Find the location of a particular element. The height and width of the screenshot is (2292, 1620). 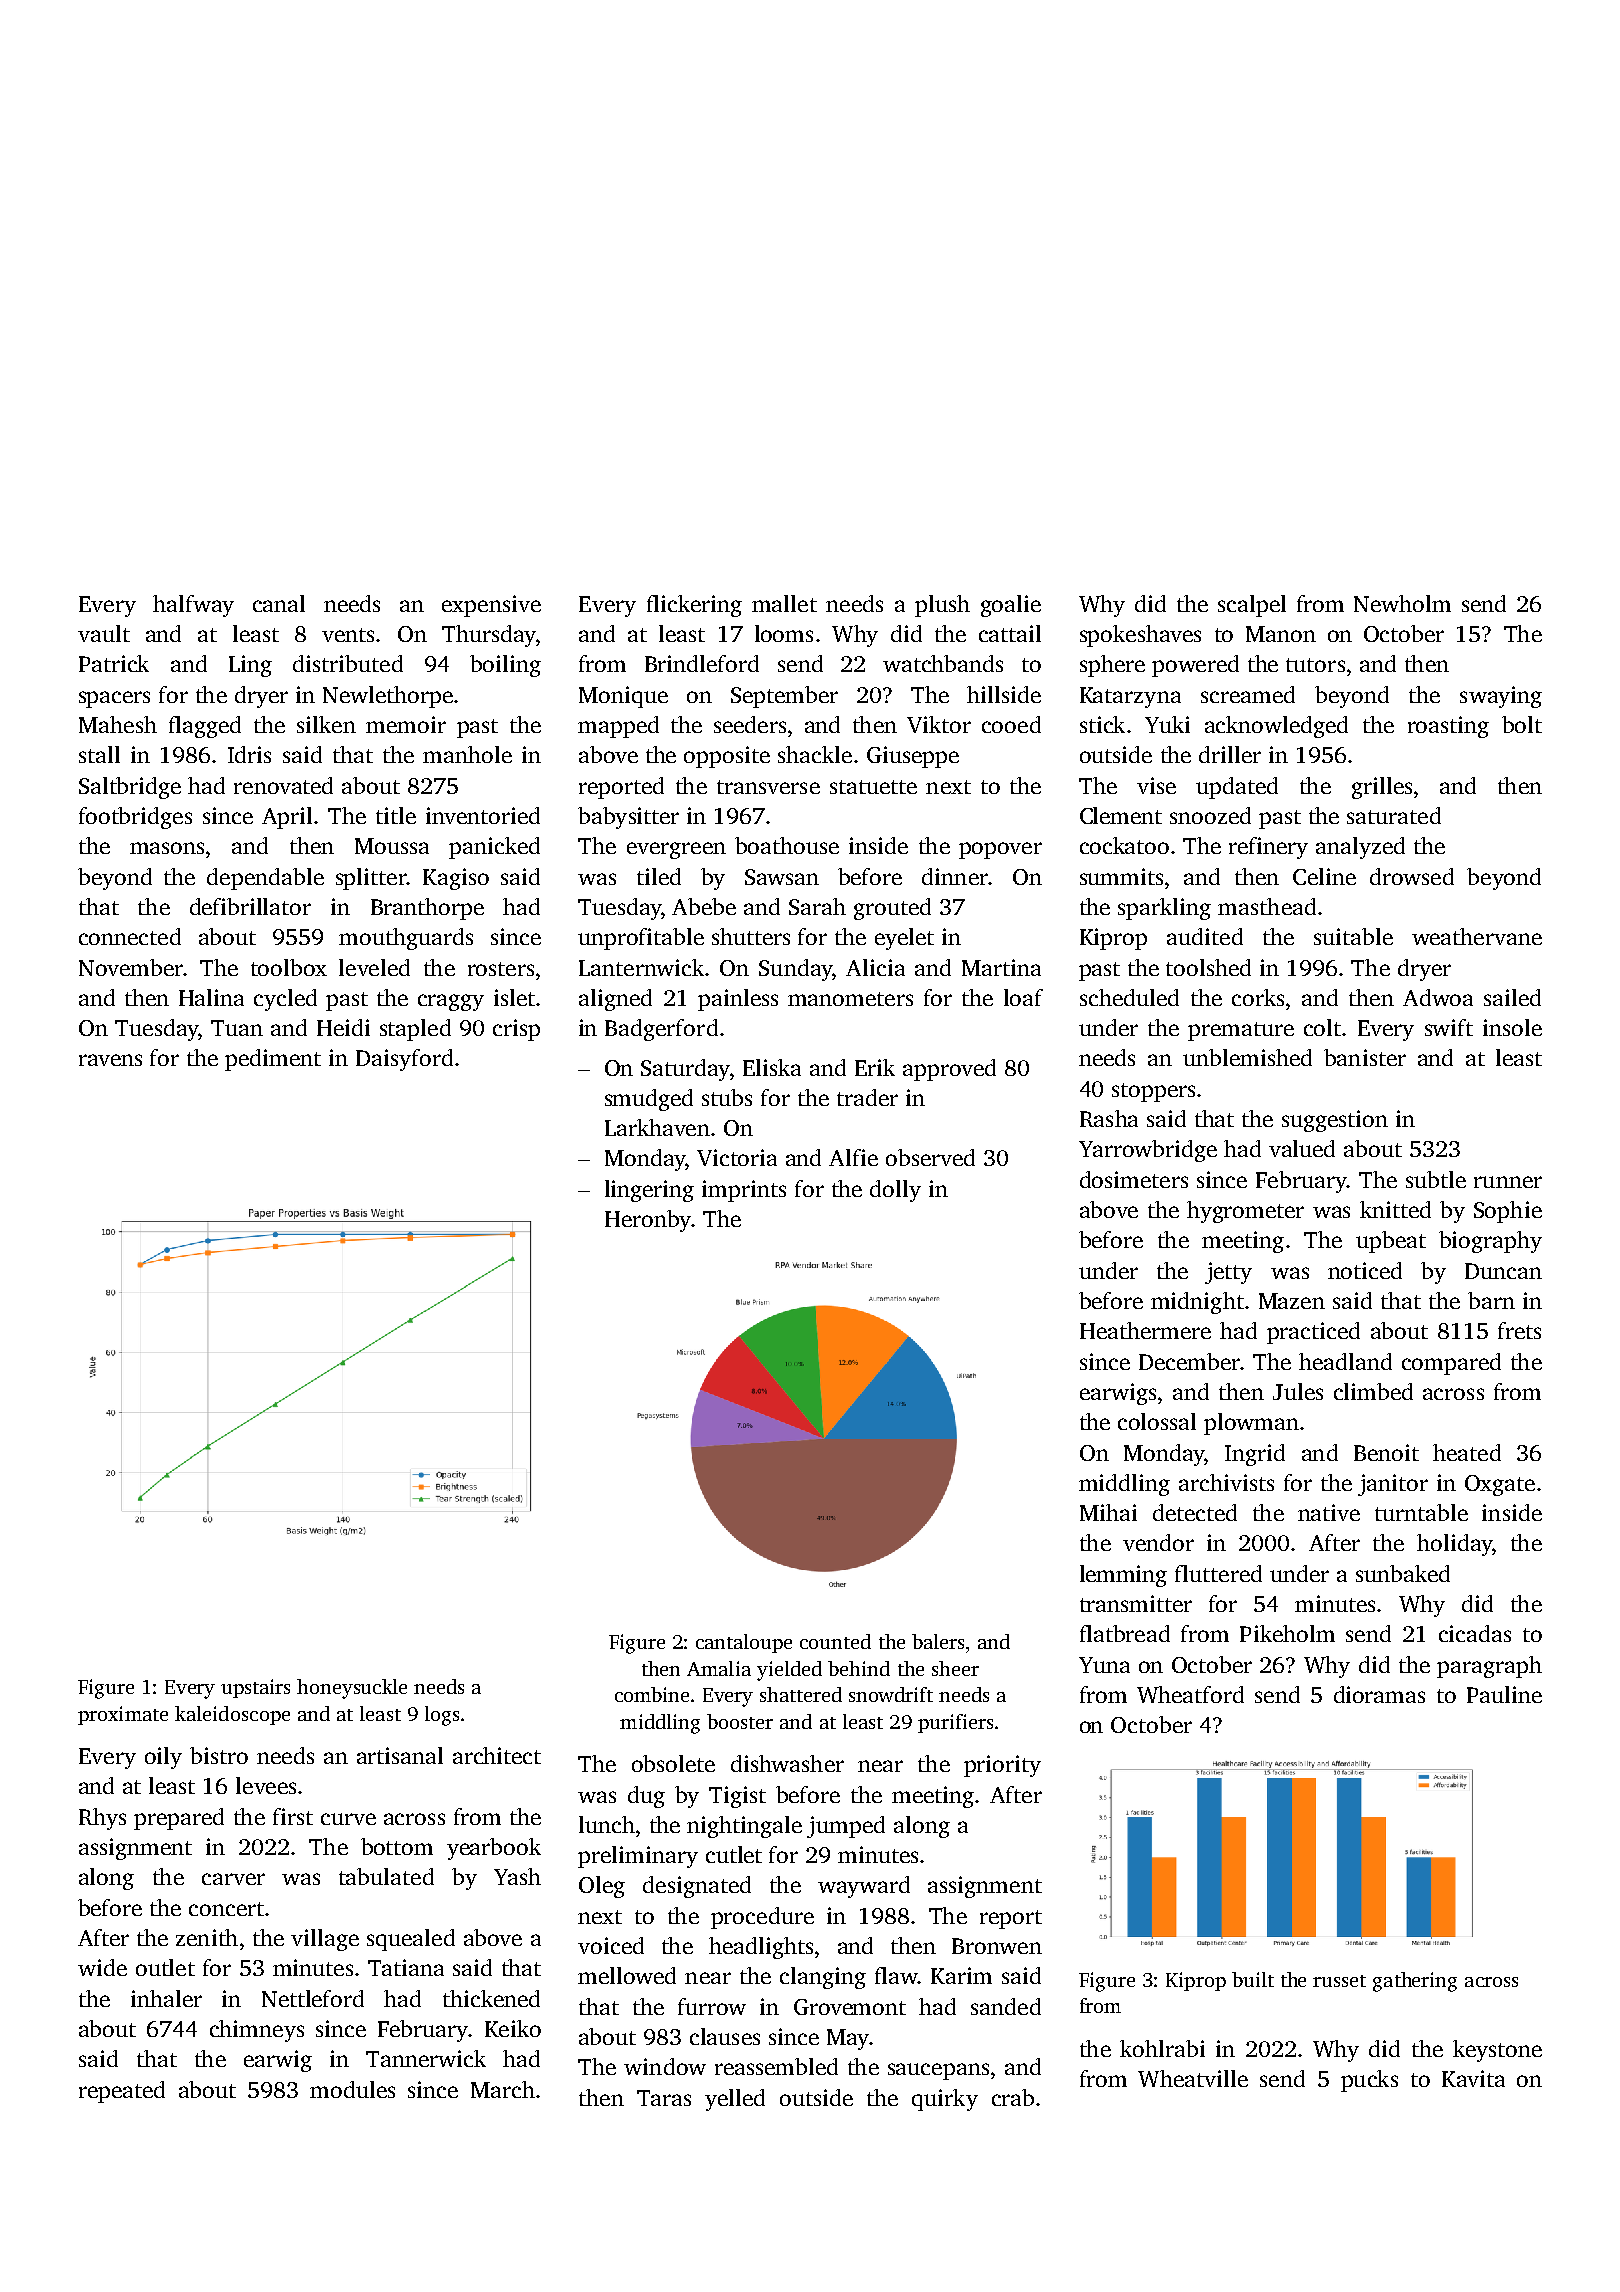

pucks is located at coordinates (1369, 2081).
